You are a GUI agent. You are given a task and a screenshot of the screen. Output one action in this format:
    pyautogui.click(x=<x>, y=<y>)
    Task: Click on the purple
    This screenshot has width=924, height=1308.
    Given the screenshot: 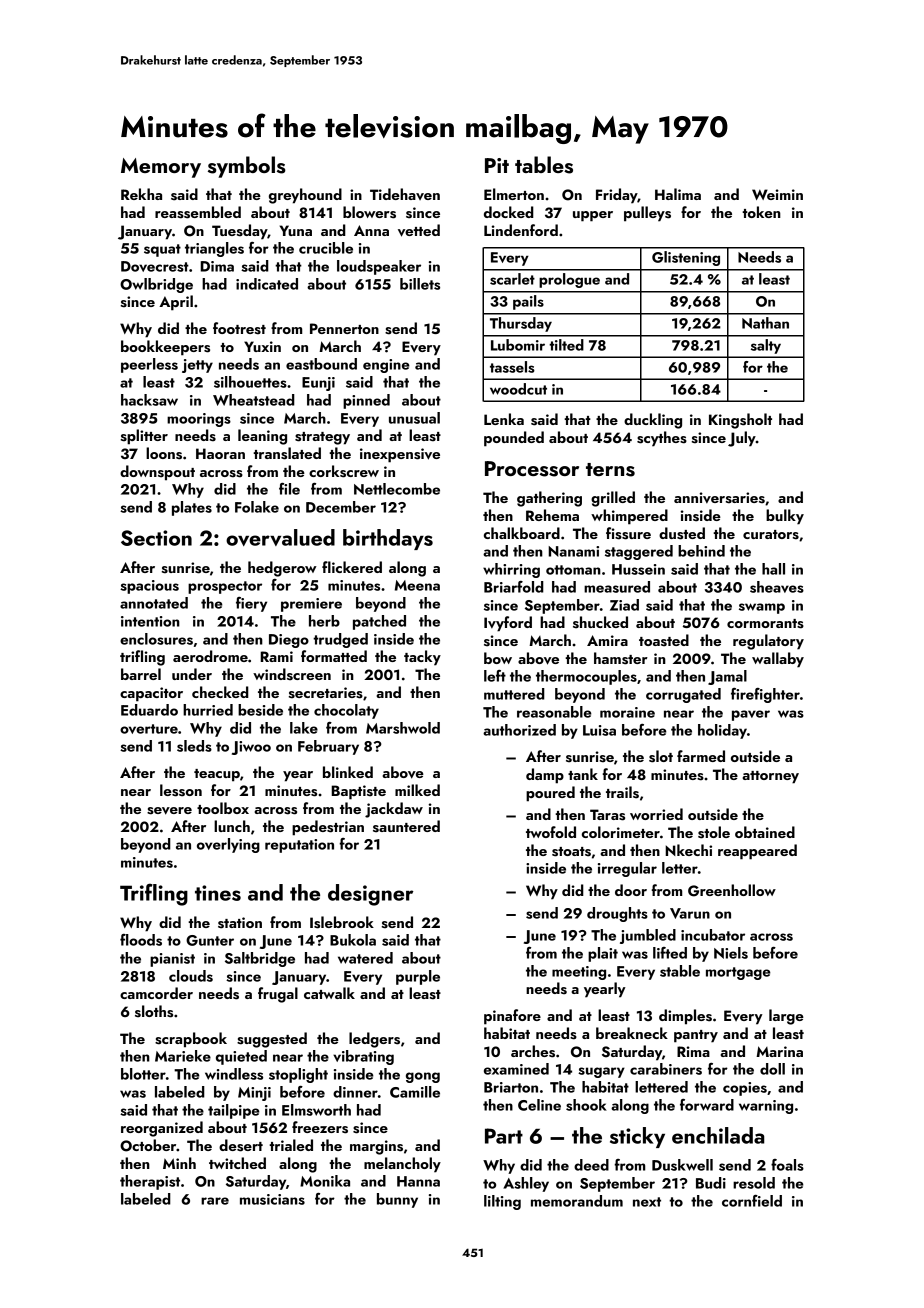 What is the action you would take?
    pyautogui.click(x=418, y=977)
